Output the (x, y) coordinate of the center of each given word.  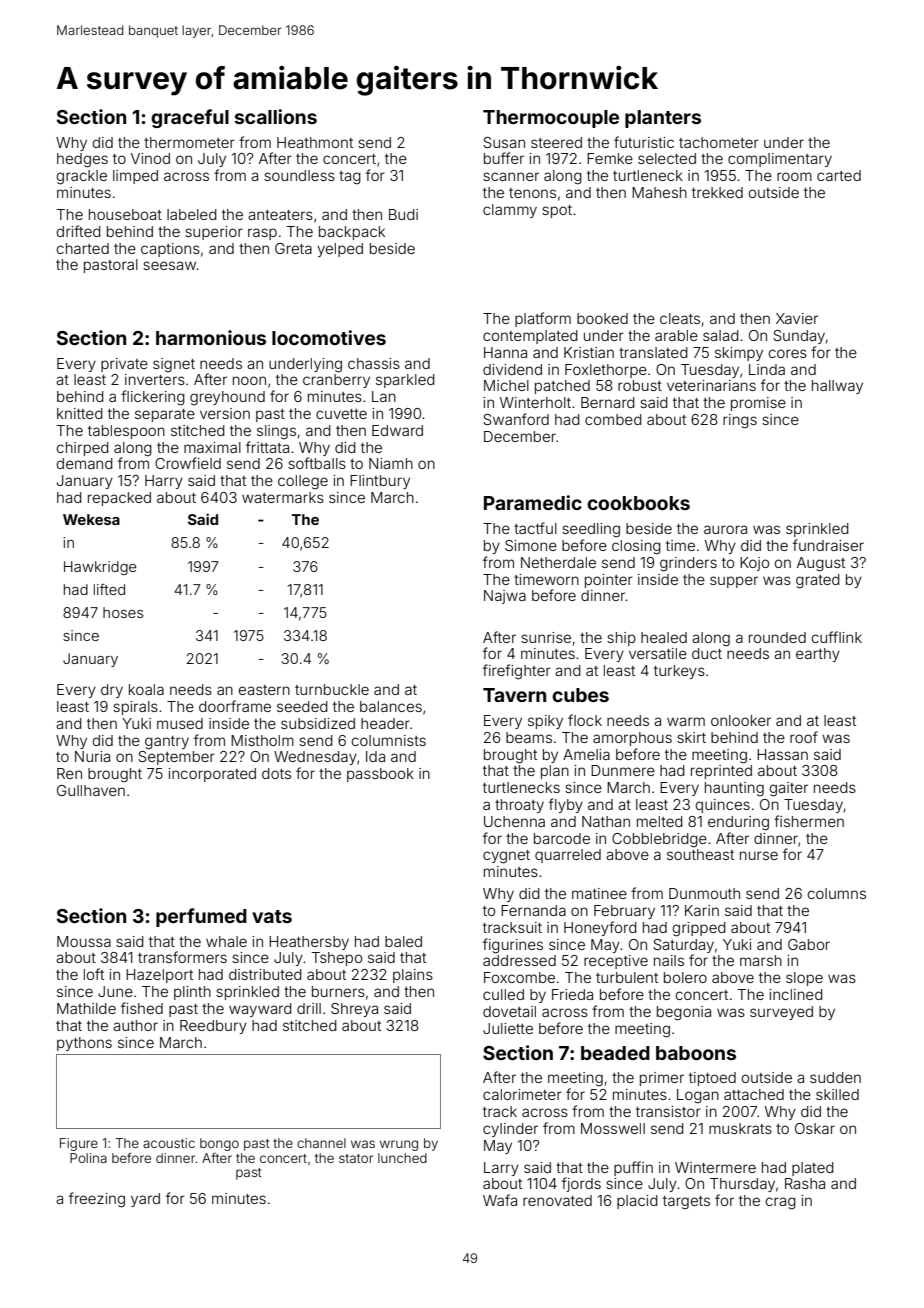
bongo (219, 1144)
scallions (276, 116)
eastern (264, 690)
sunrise (546, 637)
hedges (82, 160)
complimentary (780, 160)
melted (660, 821)
